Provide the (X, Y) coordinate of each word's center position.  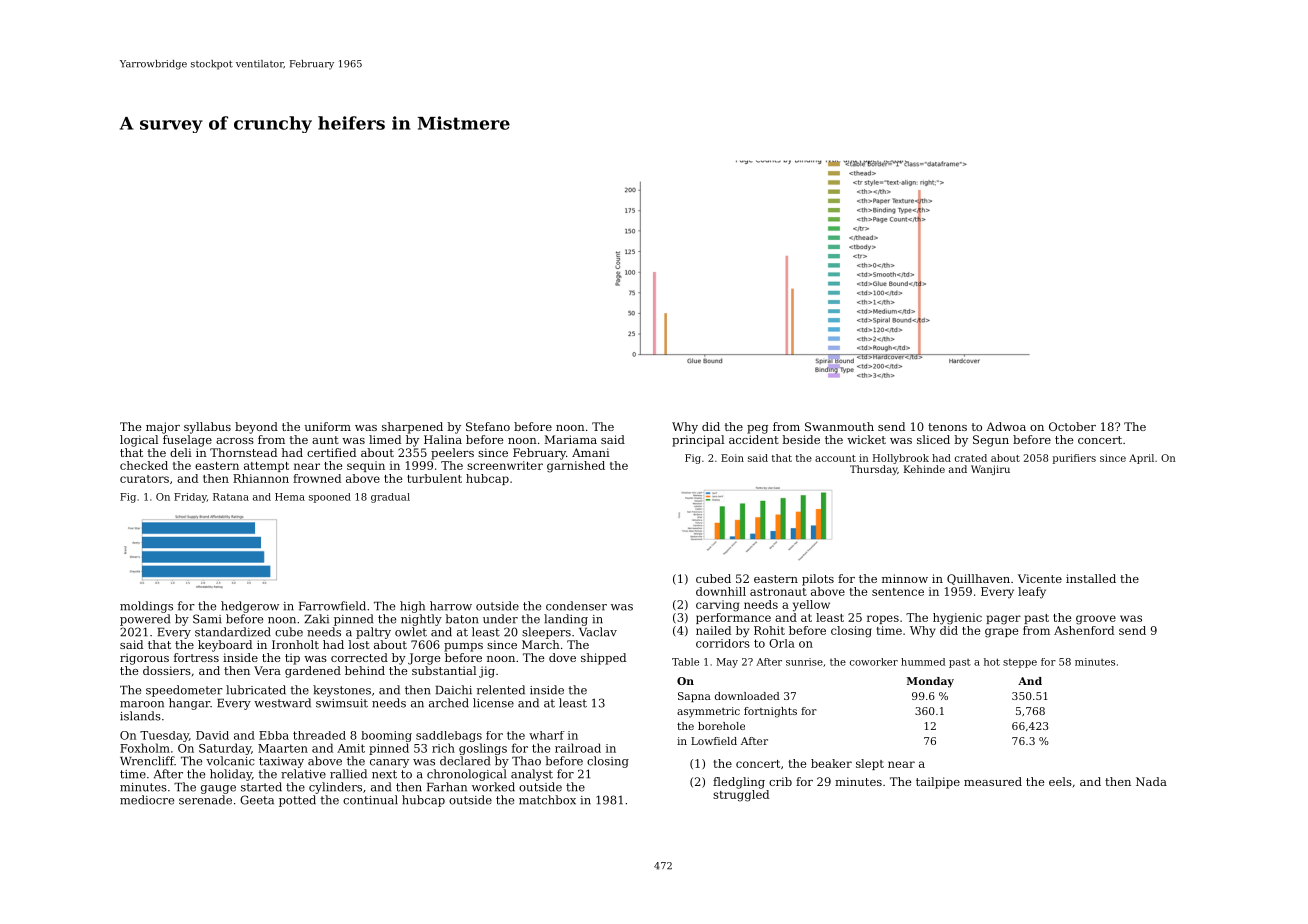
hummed (923, 662)
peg (757, 429)
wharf (547, 735)
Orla (782, 643)
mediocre (147, 800)
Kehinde (924, 469)
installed (1091, 578)
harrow (451, 606)
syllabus (207, 428)
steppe (1020, 663)
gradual (390, 498)
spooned (330, 498)
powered (145, 620)
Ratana (231, 497)
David (212, 735)
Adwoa (1006, 426)
